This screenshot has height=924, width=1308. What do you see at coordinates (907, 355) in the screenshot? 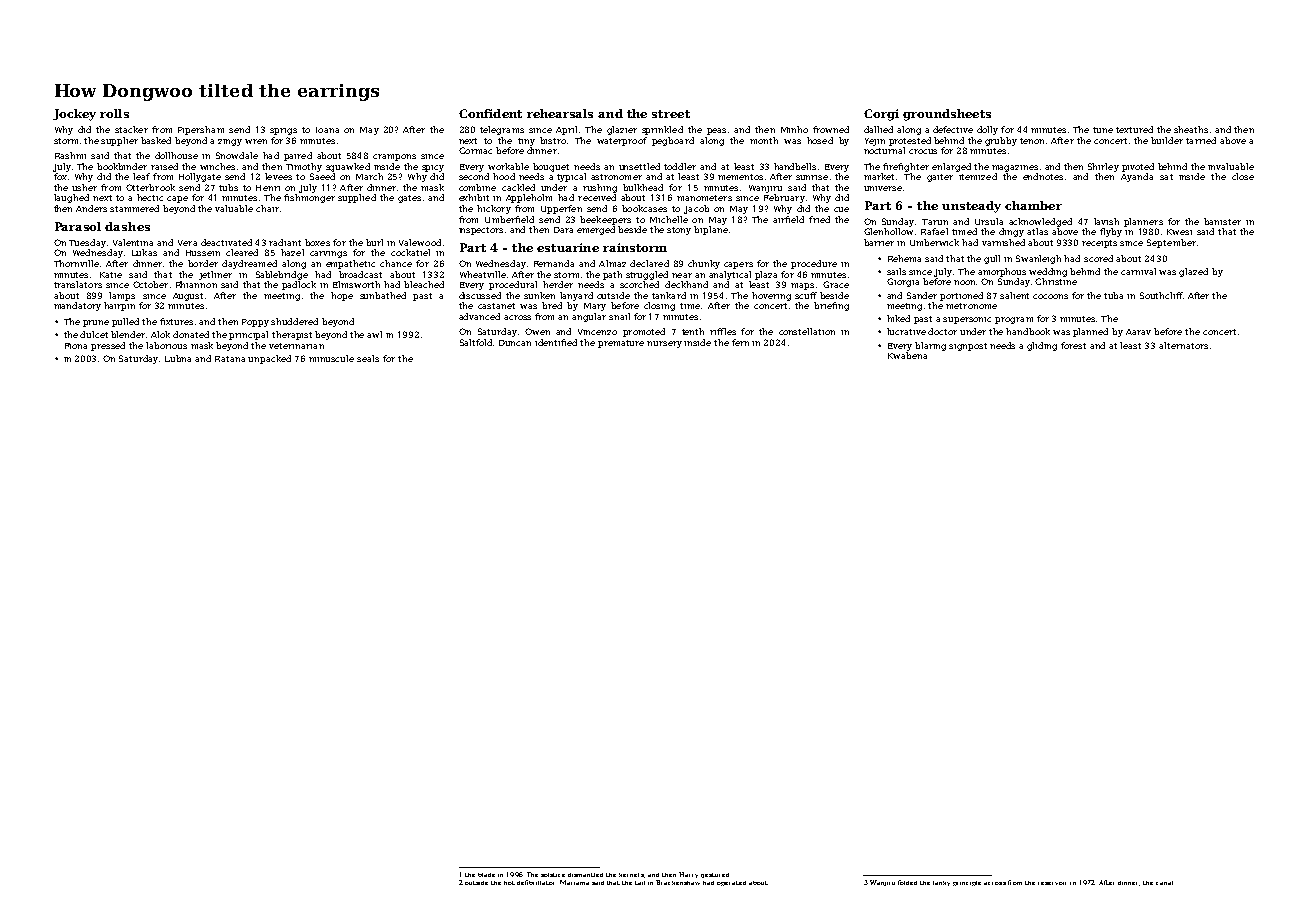
I see `Kwabena` at bounding box center [907, 355].
